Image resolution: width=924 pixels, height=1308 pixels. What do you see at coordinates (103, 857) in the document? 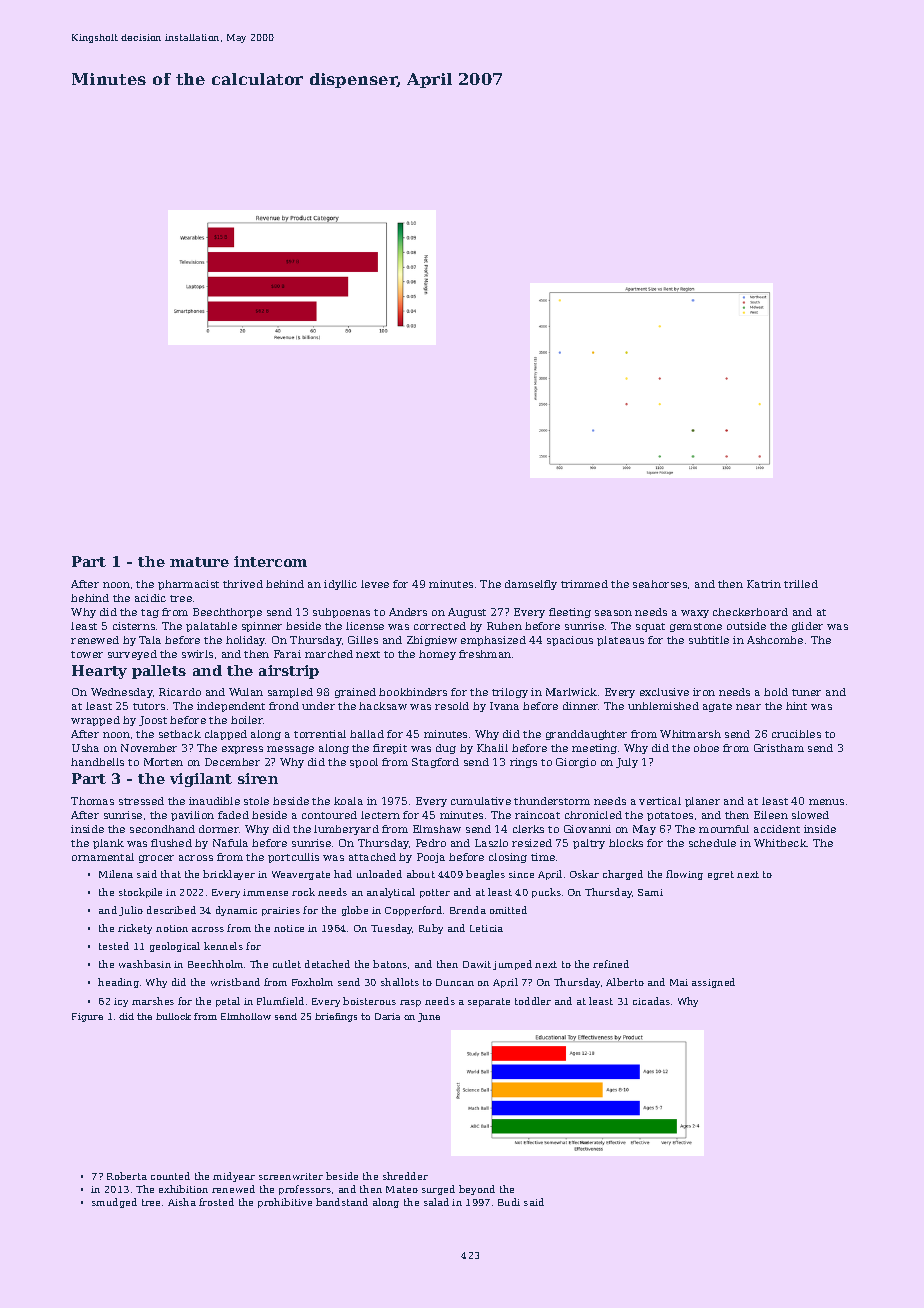
I see `ornamental` at bounding box center [103, 857].
